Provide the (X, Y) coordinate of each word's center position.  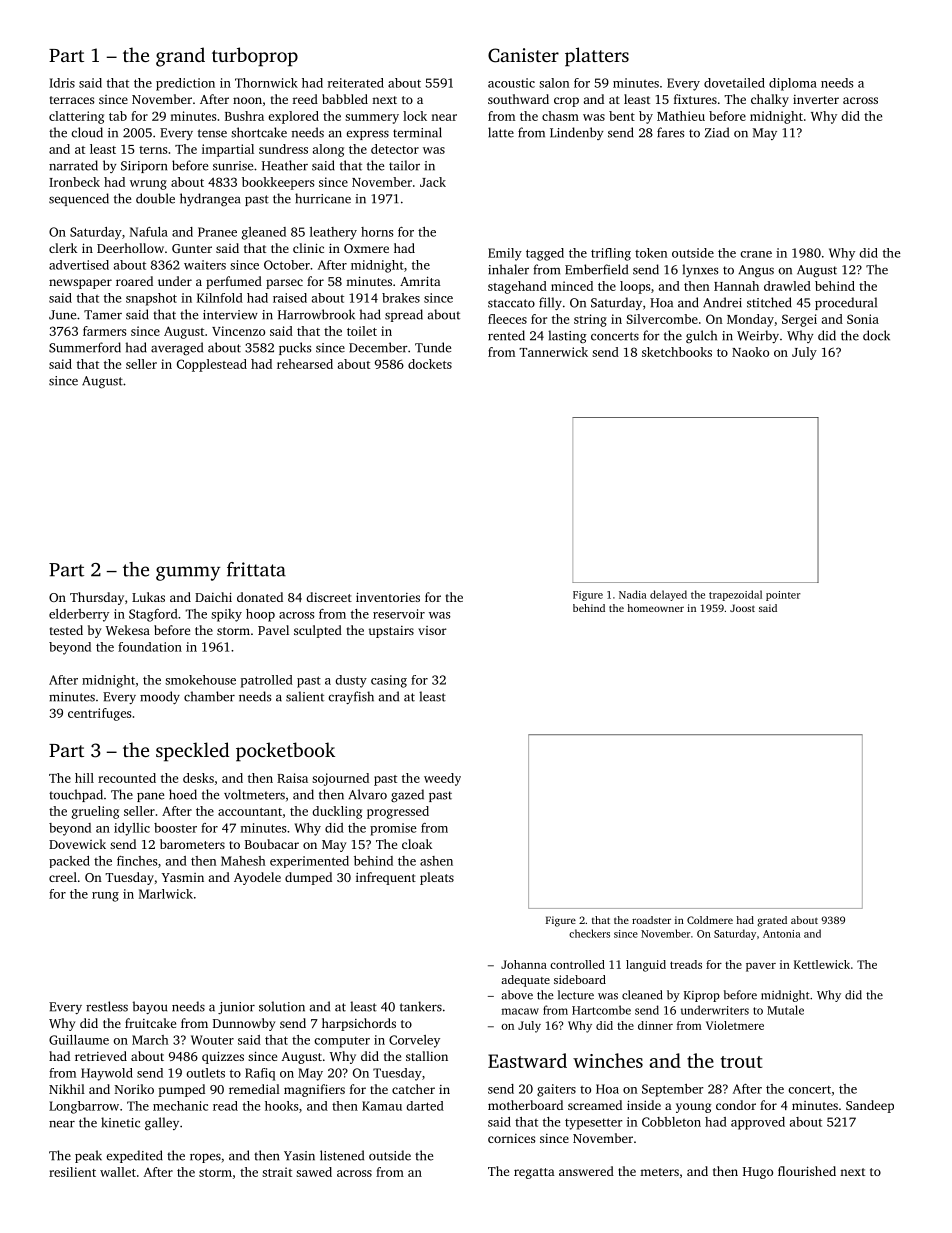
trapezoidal (735, 595)
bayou (149, 1007)
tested (66, 630)
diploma (793, 84)
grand (180, 57)
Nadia (633, 594)
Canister (523, 55)
